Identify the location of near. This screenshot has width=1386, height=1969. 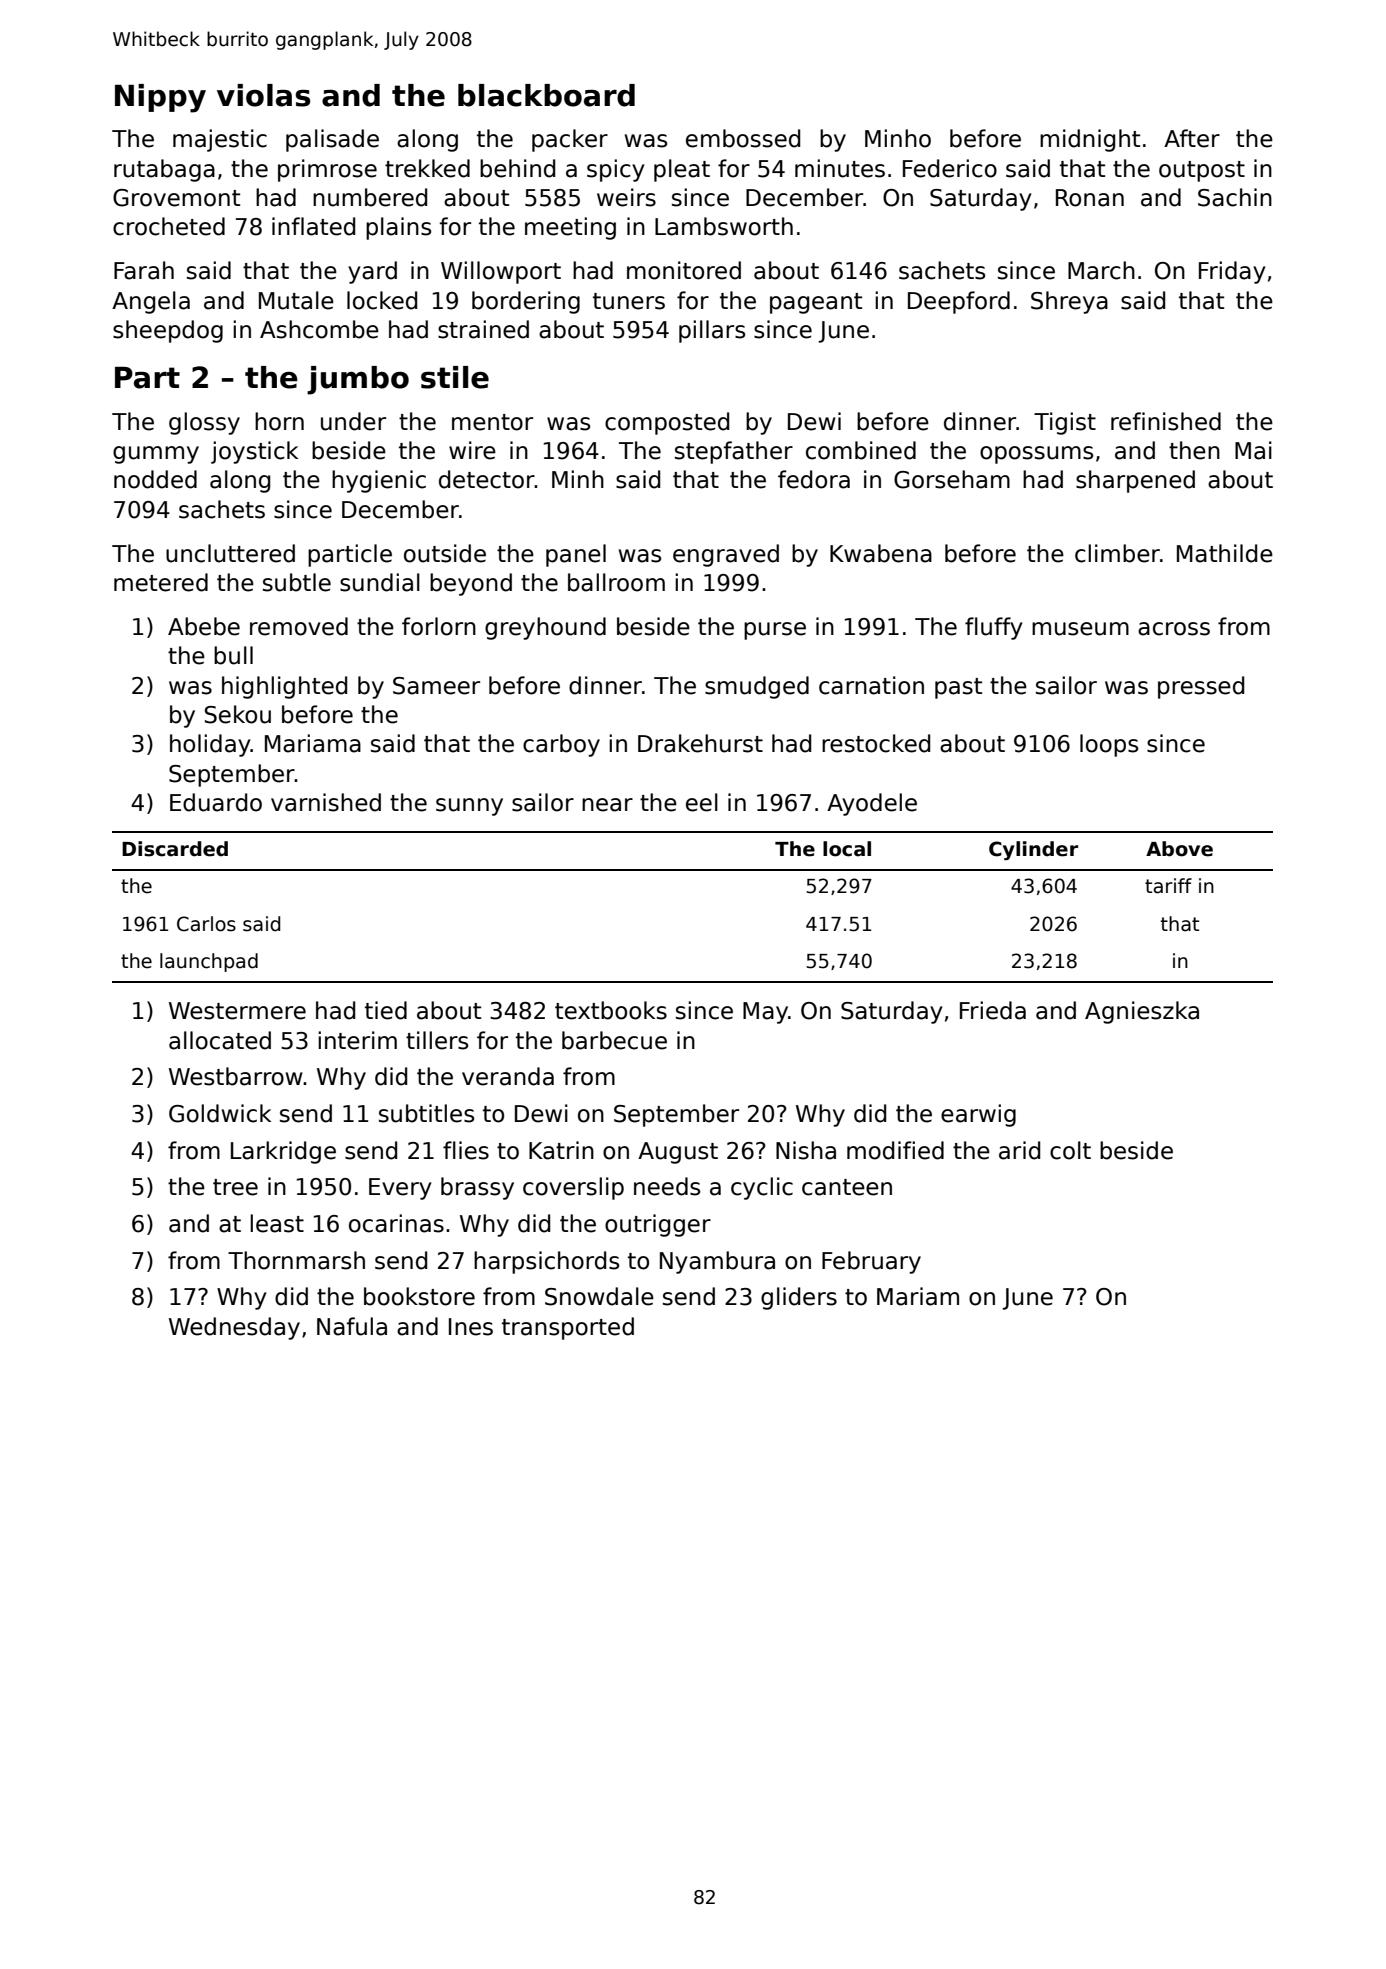
(607, 805).
